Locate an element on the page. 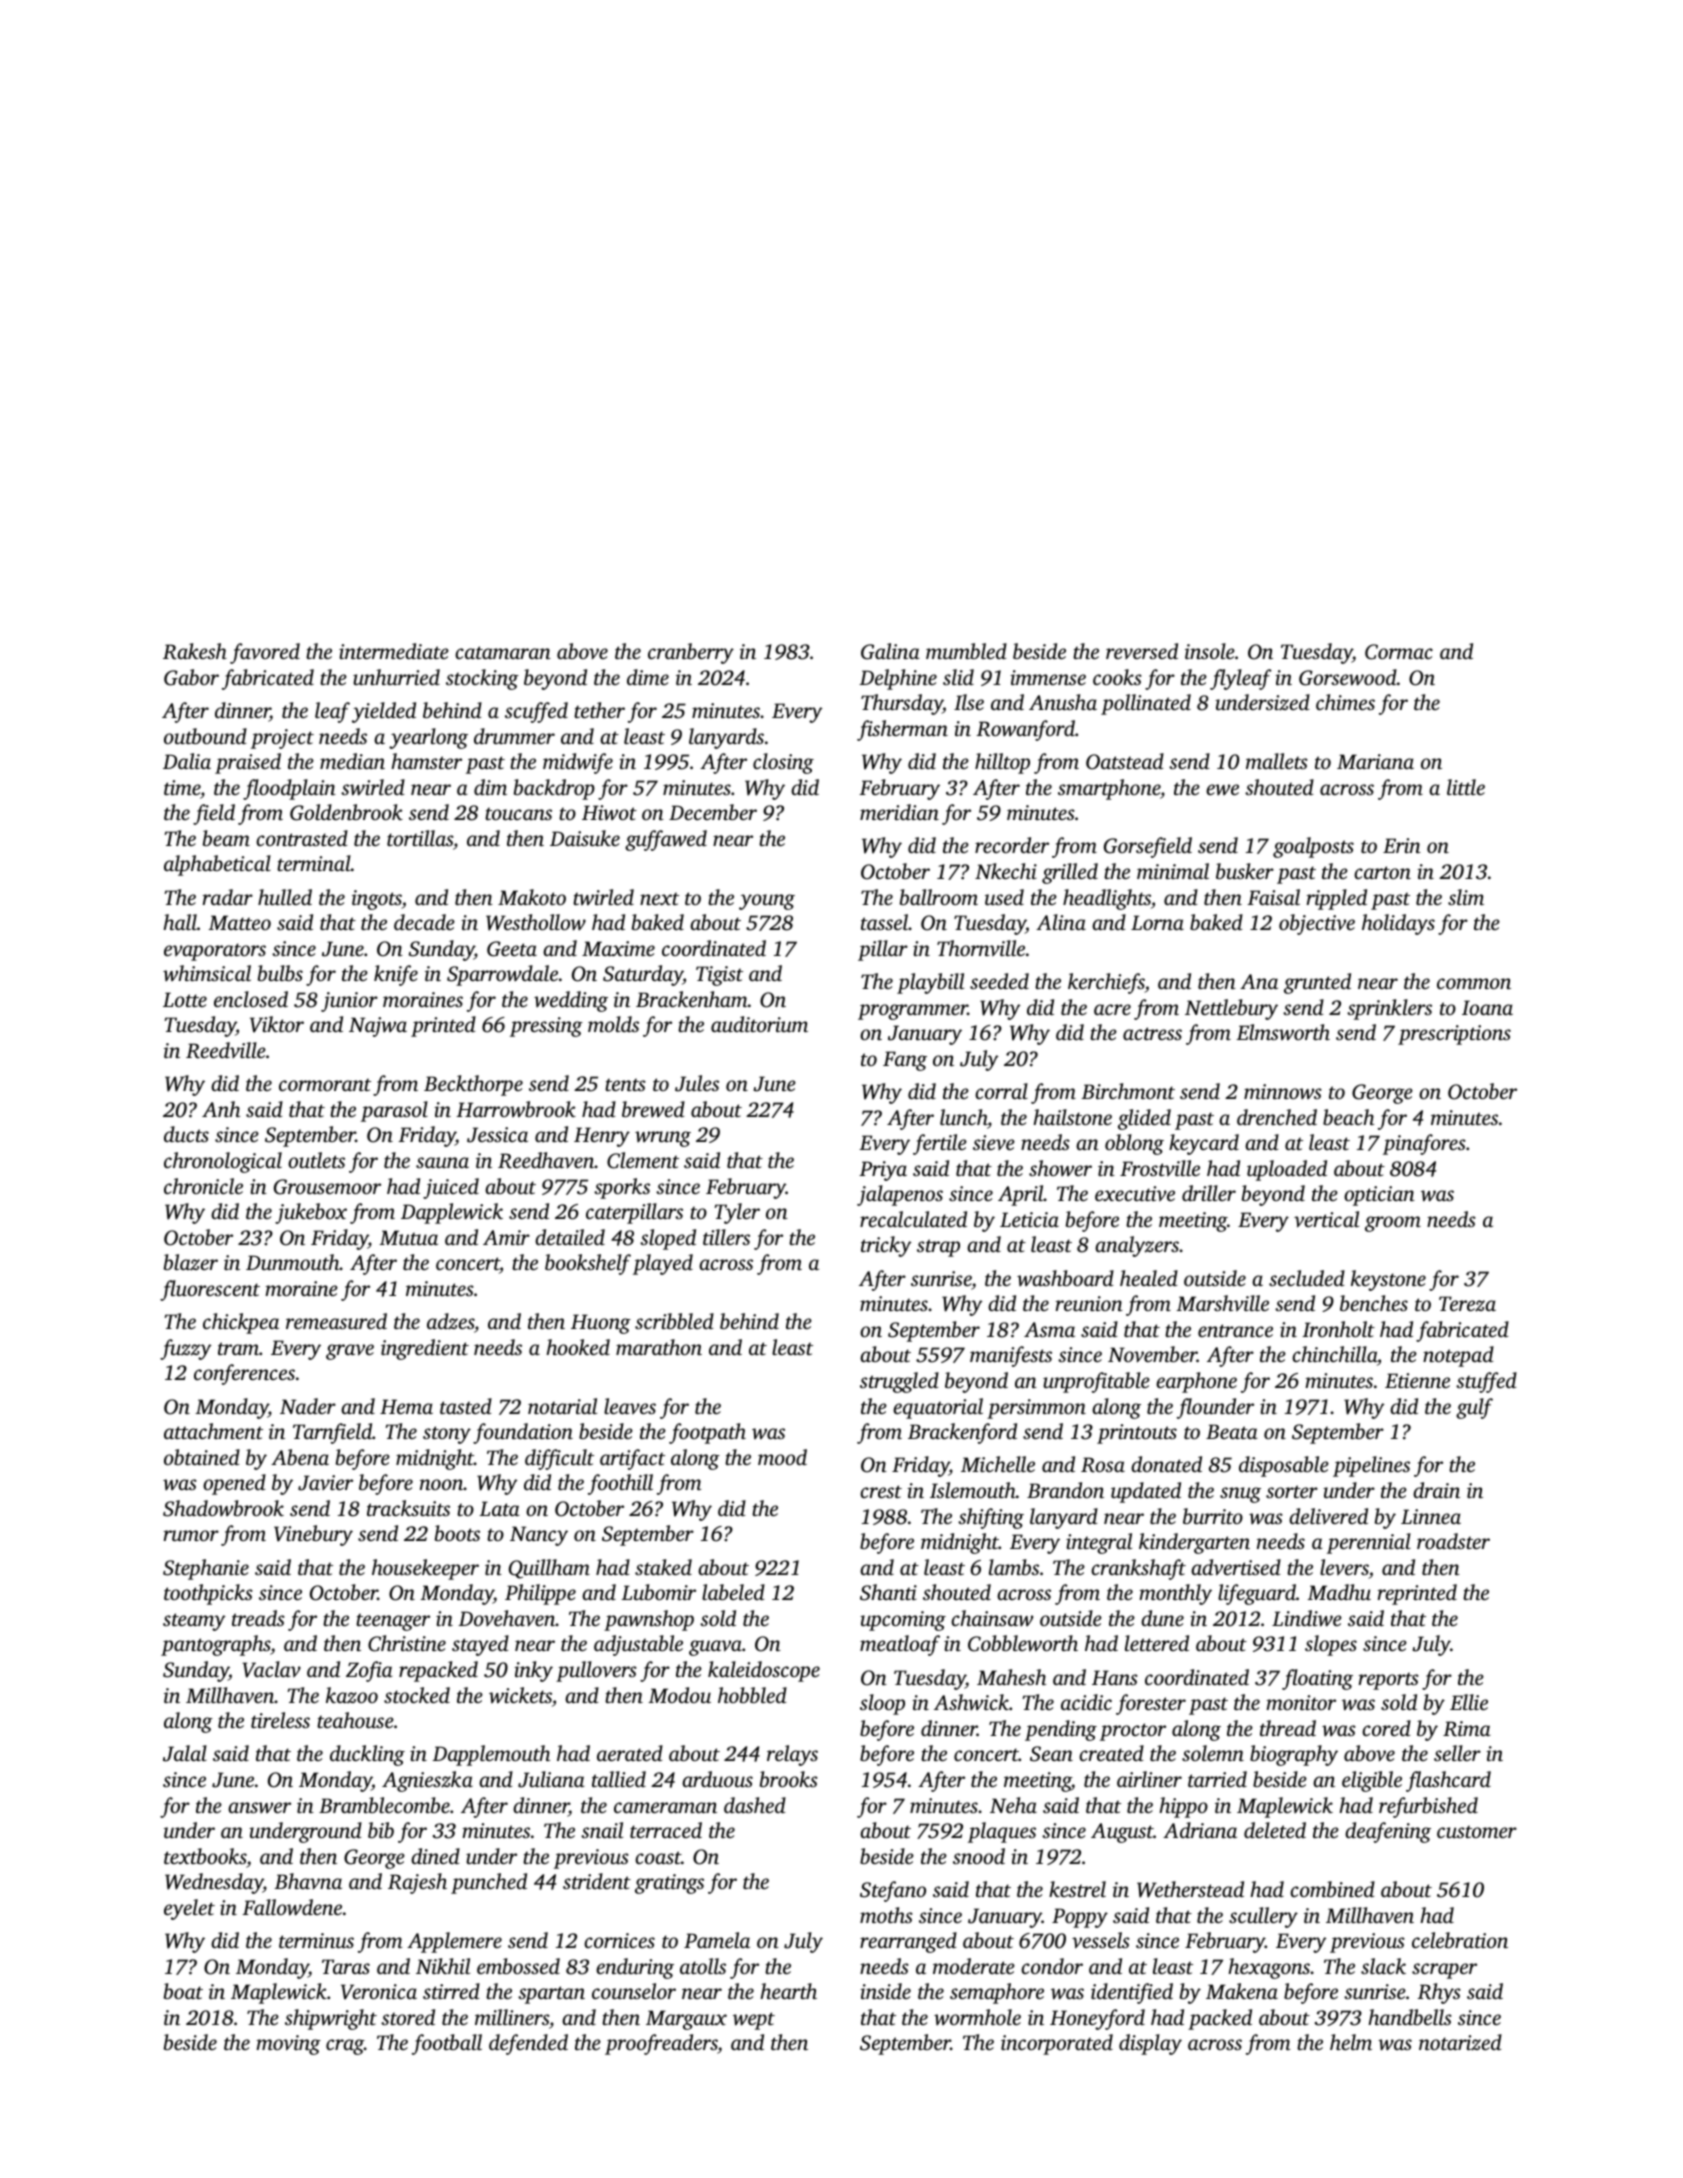  slim is located at coordinates (1466, 897).
